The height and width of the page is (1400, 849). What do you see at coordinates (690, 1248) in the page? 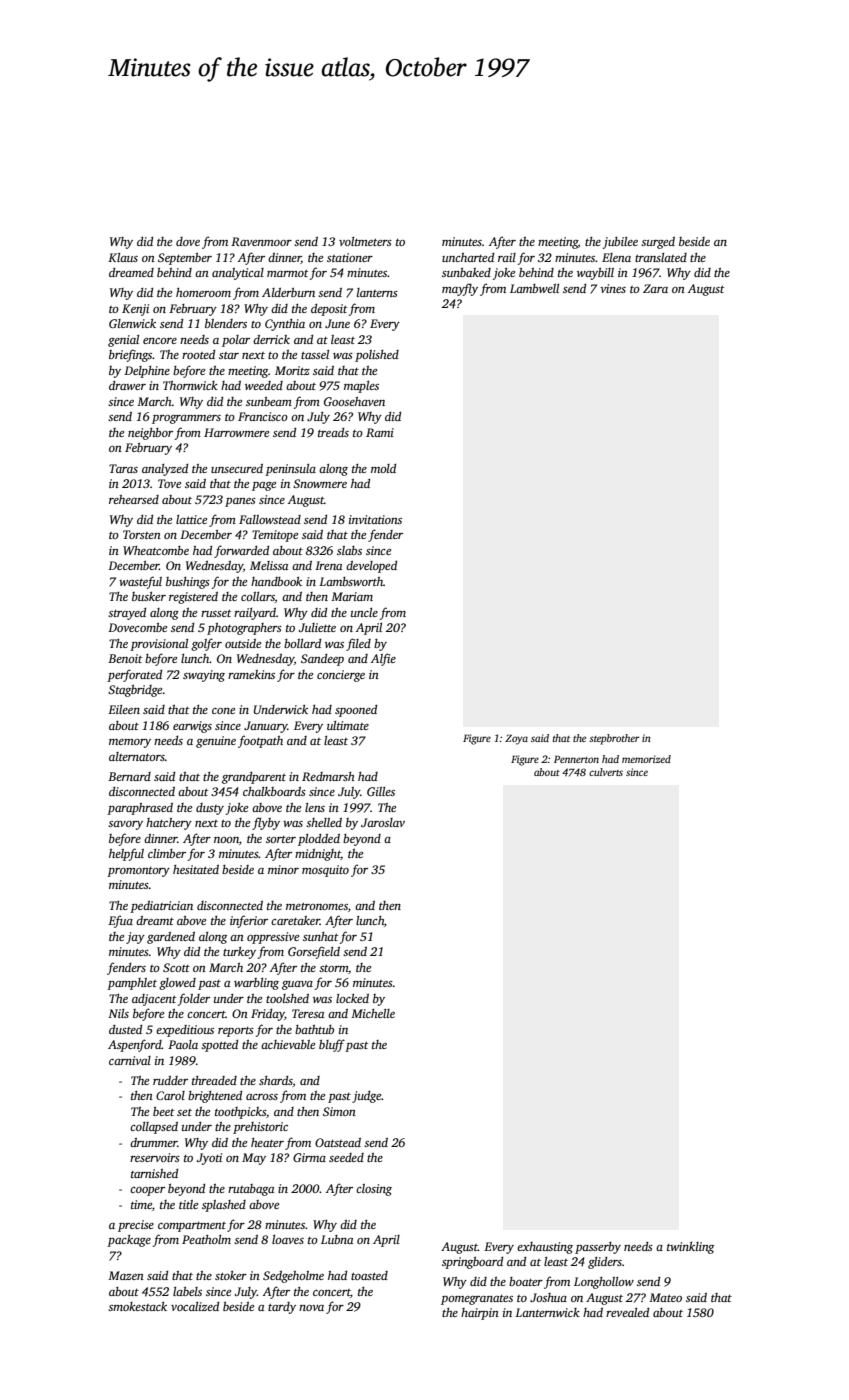
I see `twinkling` at bounding box center [690, 1248].
